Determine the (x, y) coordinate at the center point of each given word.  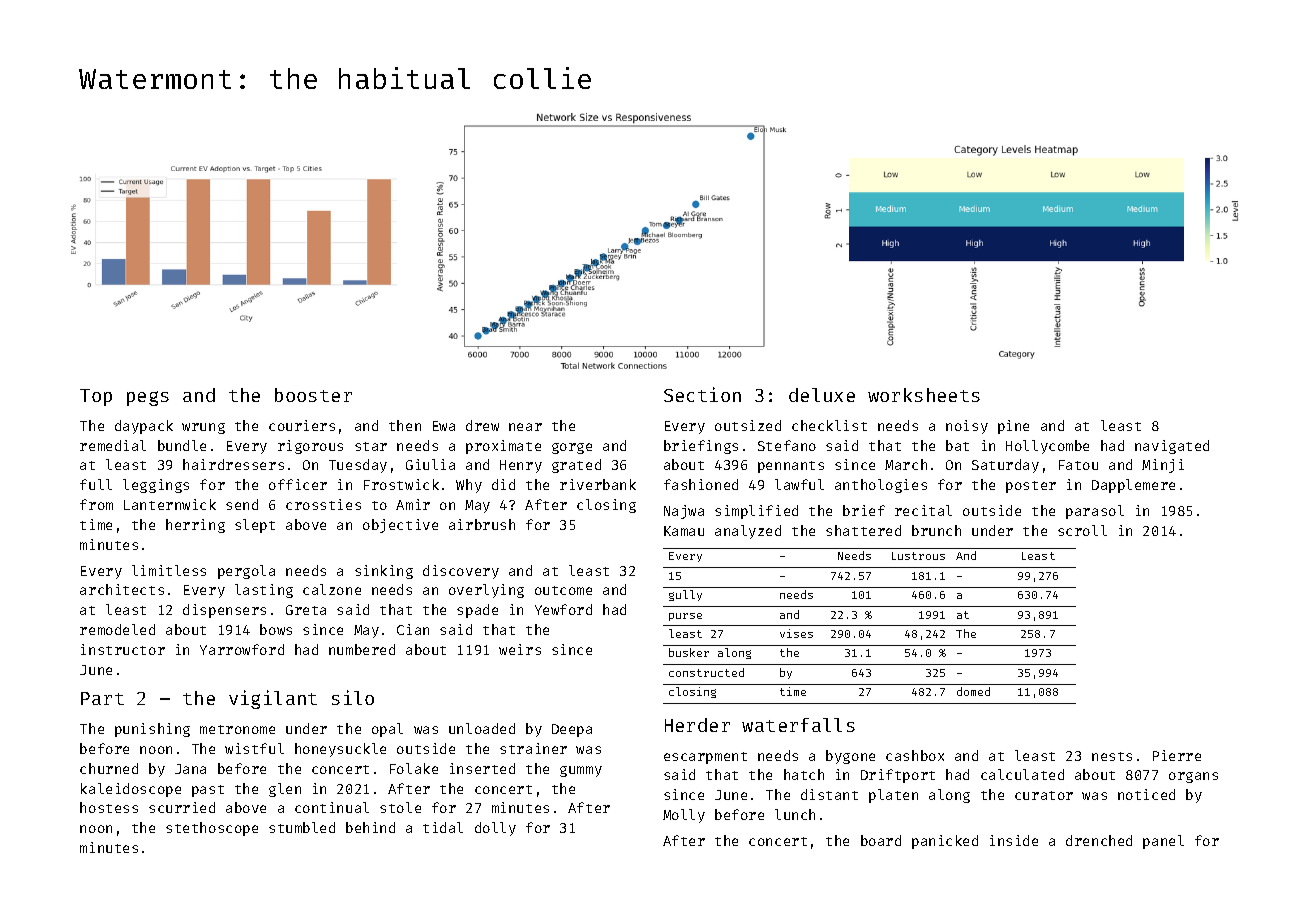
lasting (264, 591)
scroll (1082, 530)
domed (973, 691)
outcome (563, 590)
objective (400, 526)
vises (796, 633)
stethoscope (212, 829)
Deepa (572, 730)
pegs (148, 398)
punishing (152, 730)
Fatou (1078, 465)
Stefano (787, 445)
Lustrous (918, 556)
